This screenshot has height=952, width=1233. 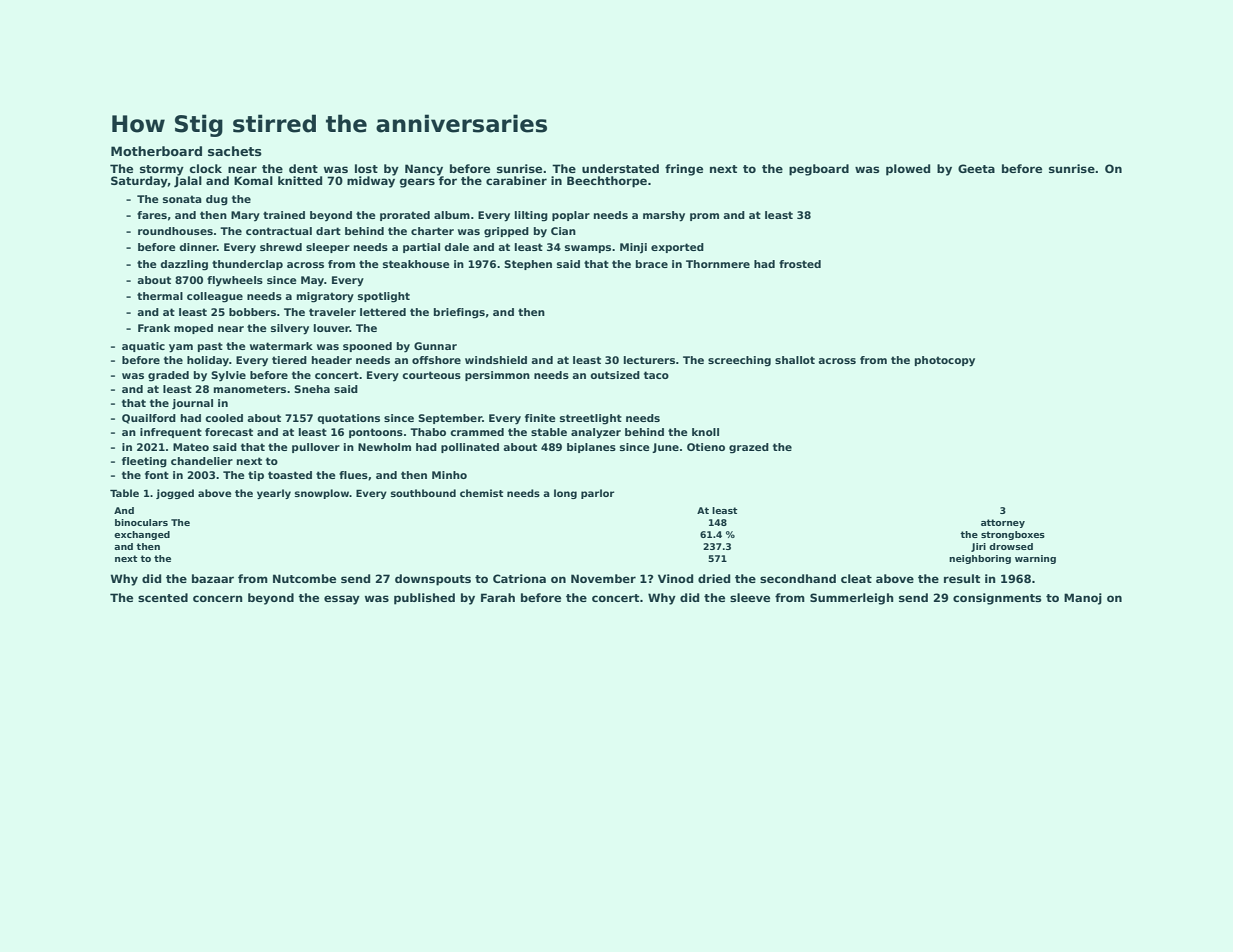 I want to click on screeching, so click(x=739, y=361).
